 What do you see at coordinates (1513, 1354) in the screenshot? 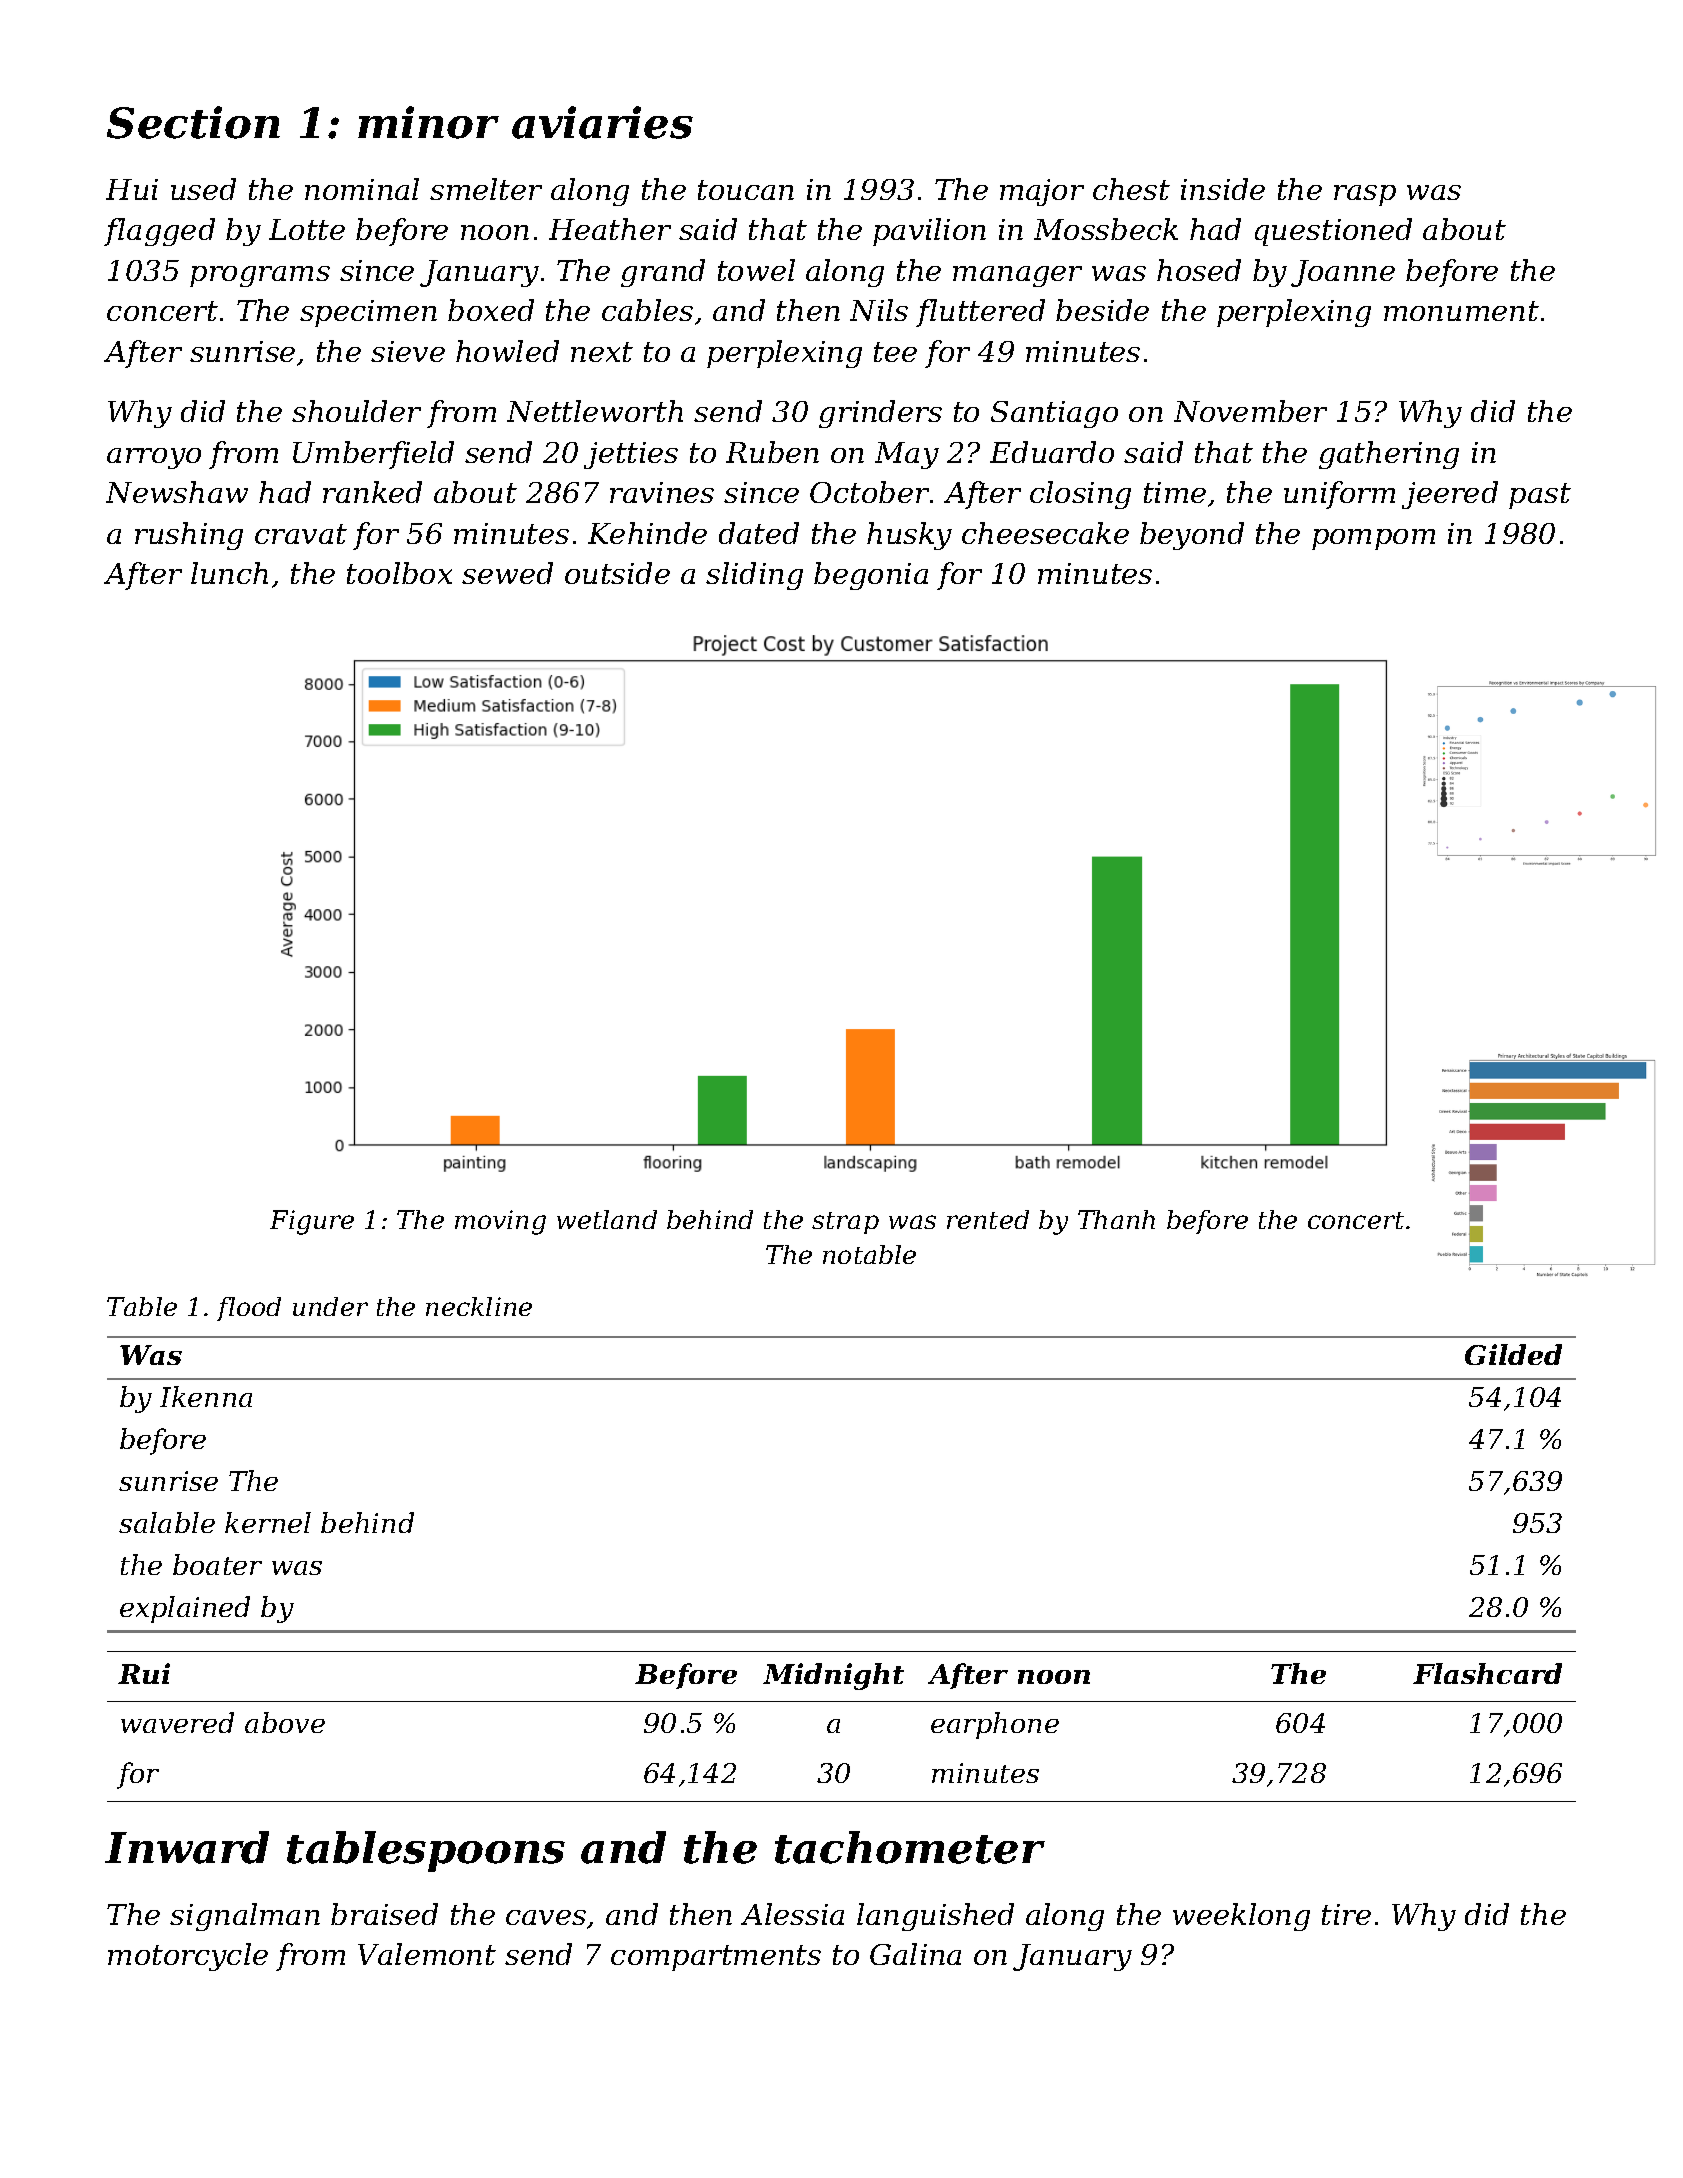
I see `Gilded` at bounding box center [1513, 1354].
